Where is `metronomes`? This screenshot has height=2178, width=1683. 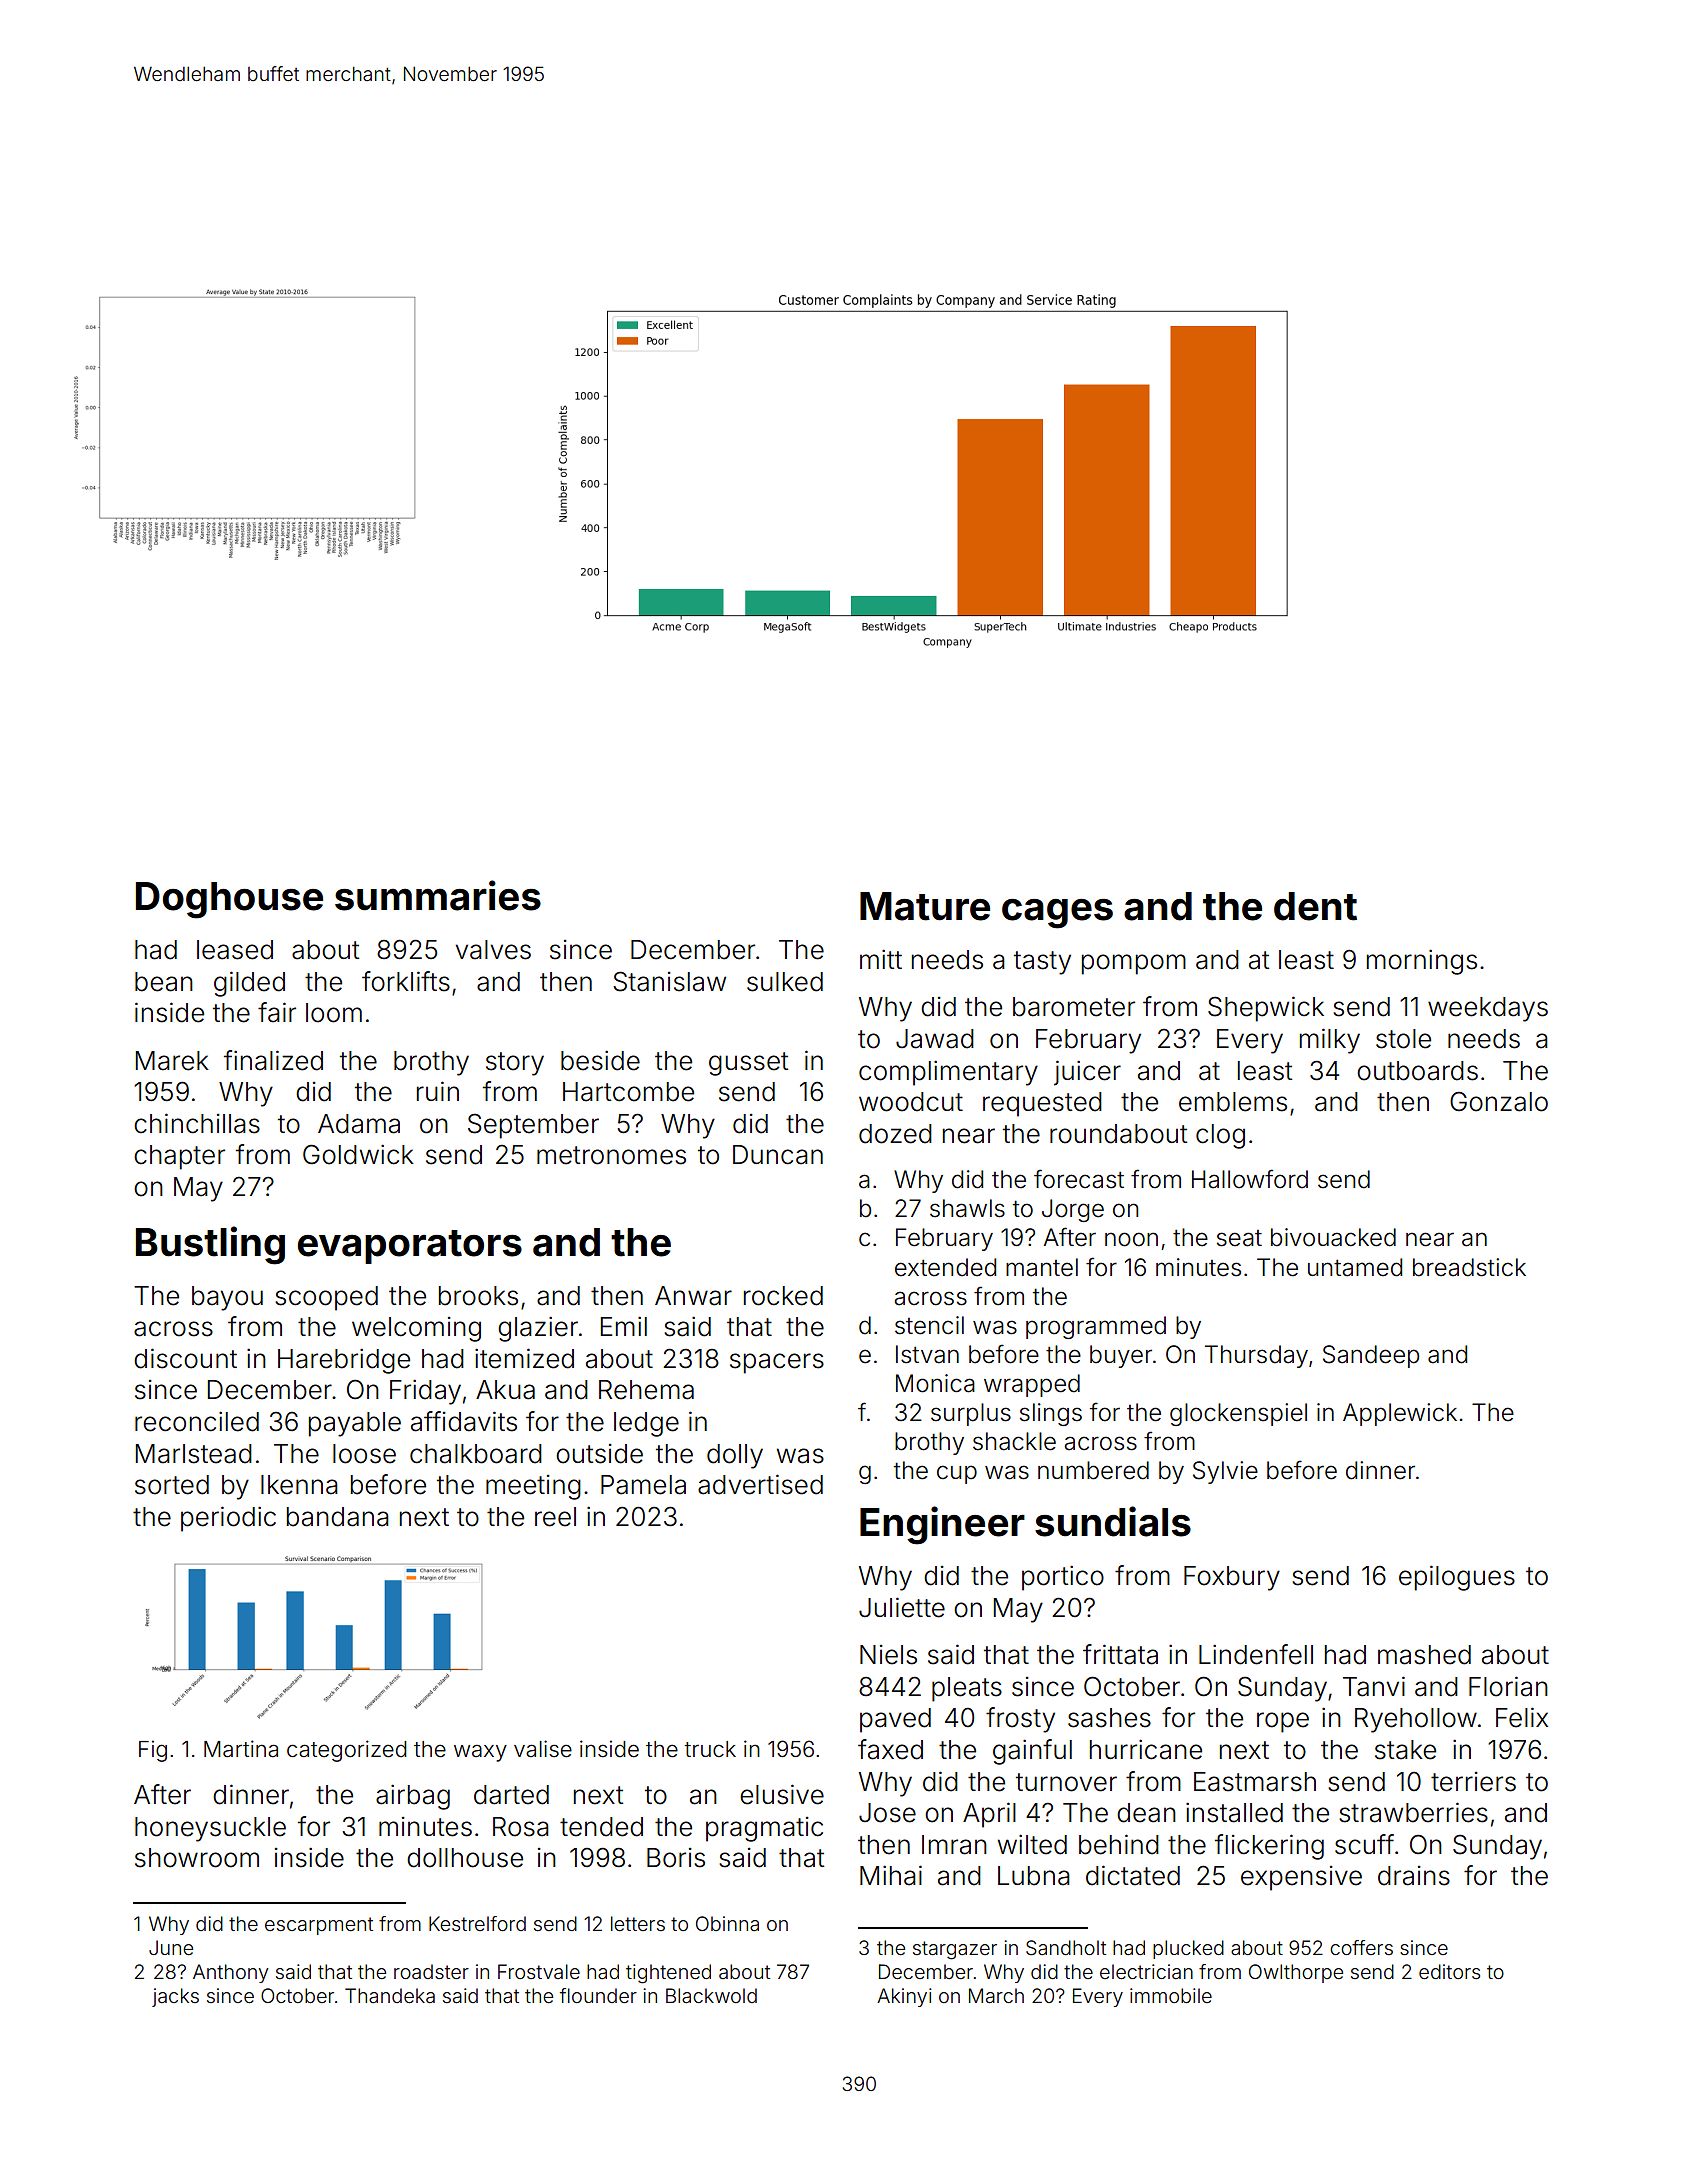
metronomes is located at coordinates (611, 1155).
